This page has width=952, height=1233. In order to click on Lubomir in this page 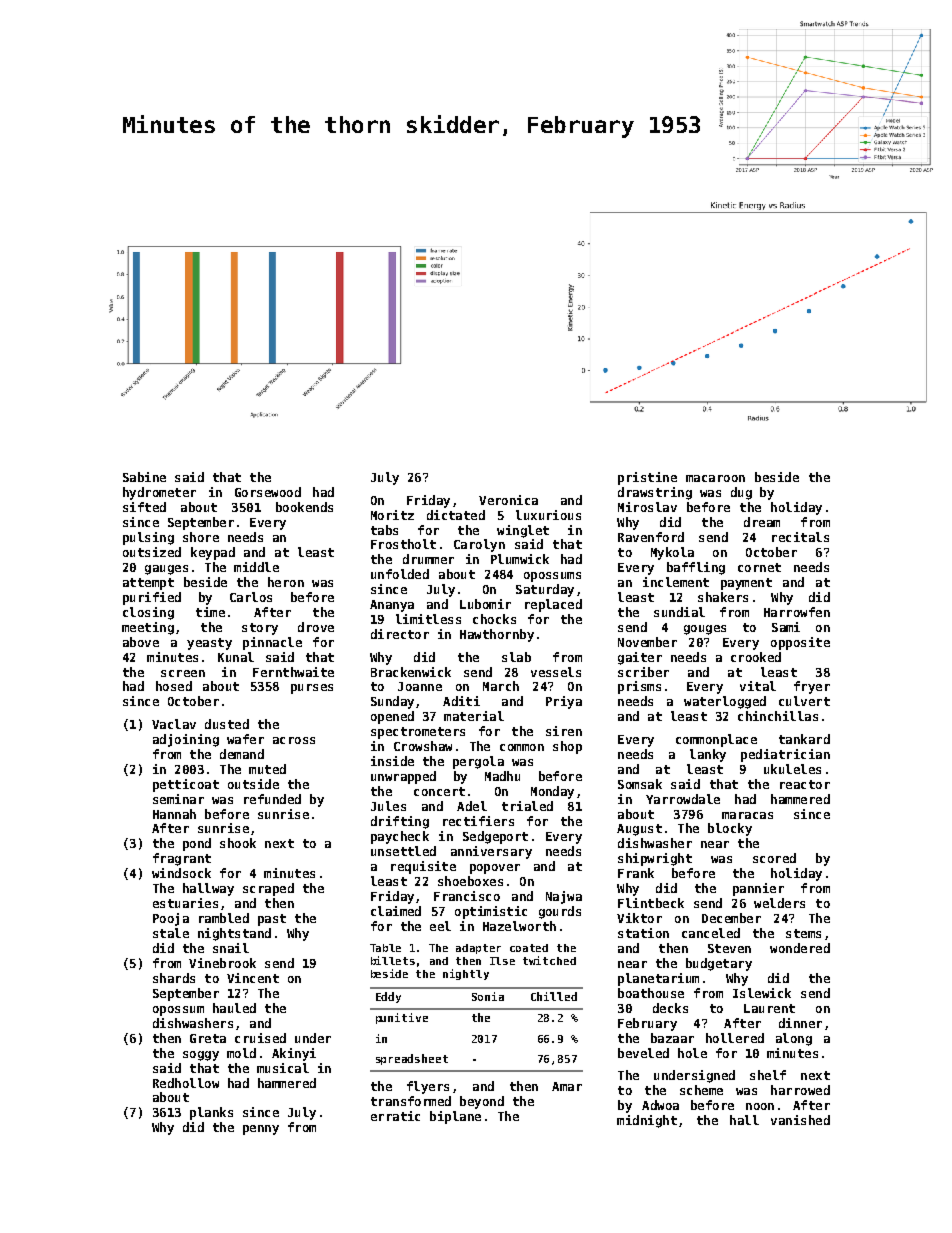, I will do `click(485, 604)`.
